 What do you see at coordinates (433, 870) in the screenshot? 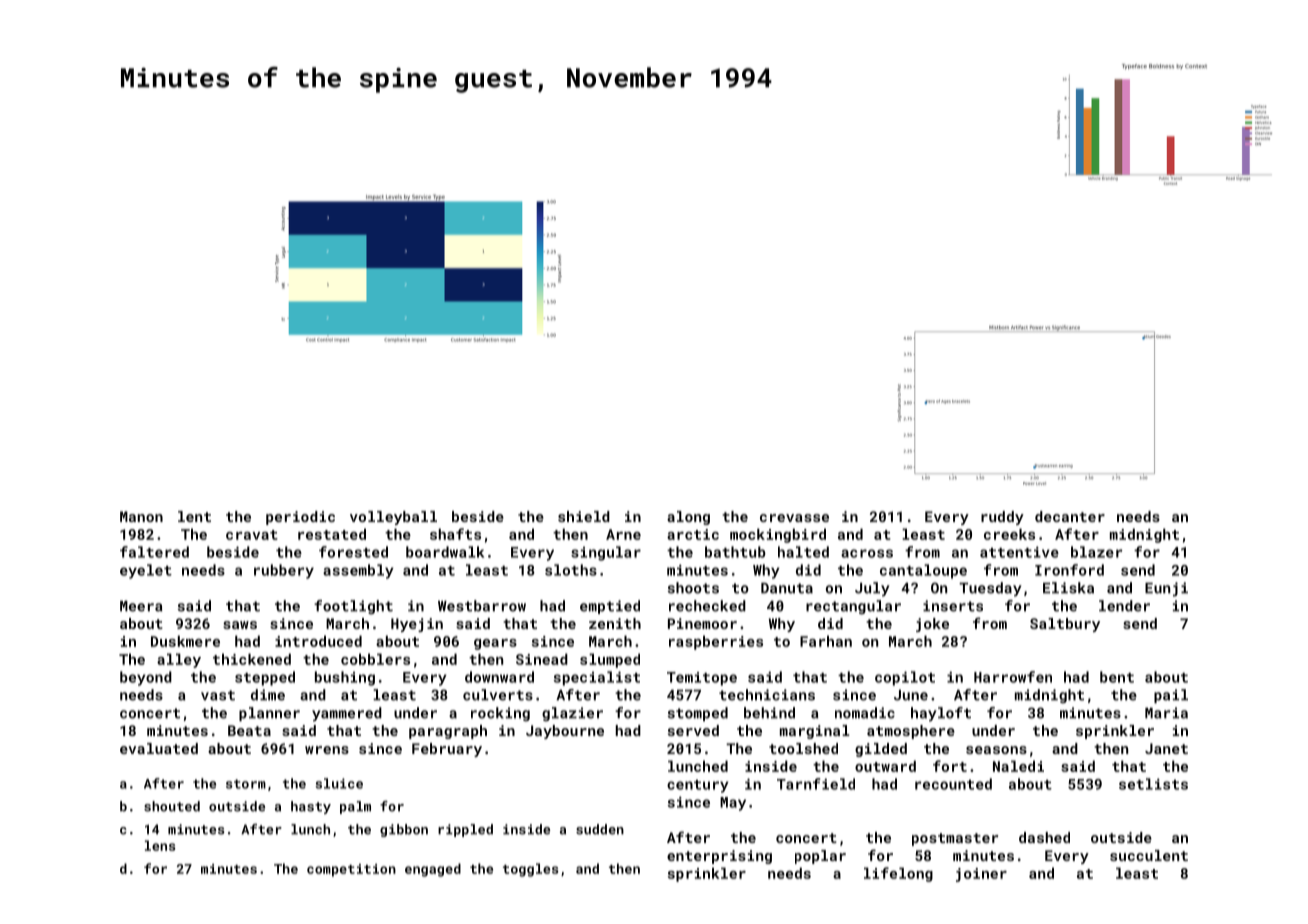
I see `engaged` at bounding box center [433, 870].
